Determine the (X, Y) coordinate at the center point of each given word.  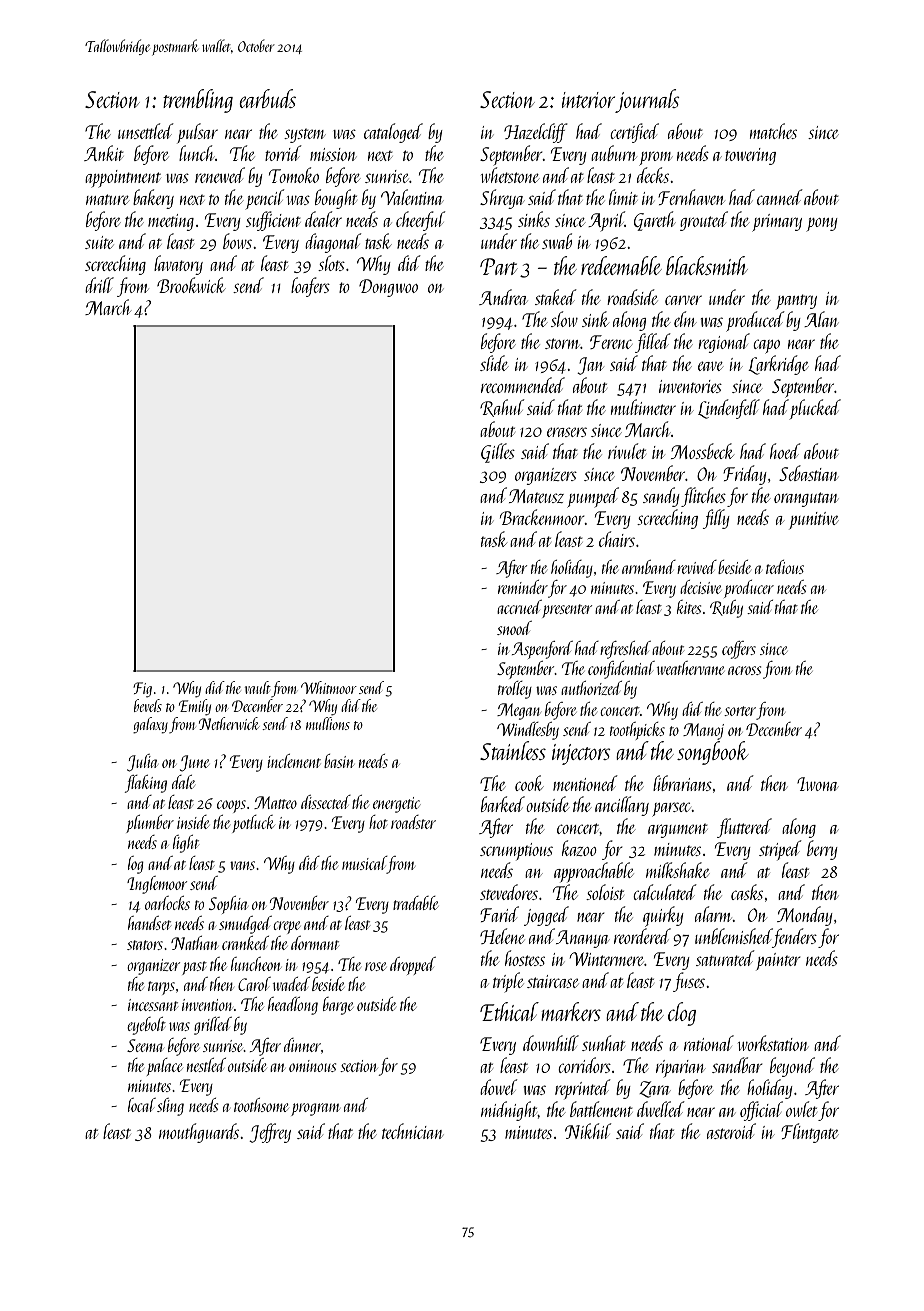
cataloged (393, 133)
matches (773, 131)
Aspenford (542, 650)
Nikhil (588, 1131)
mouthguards (199, 1133)
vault (258, 687)
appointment (123, 178)
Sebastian (808, 473)
